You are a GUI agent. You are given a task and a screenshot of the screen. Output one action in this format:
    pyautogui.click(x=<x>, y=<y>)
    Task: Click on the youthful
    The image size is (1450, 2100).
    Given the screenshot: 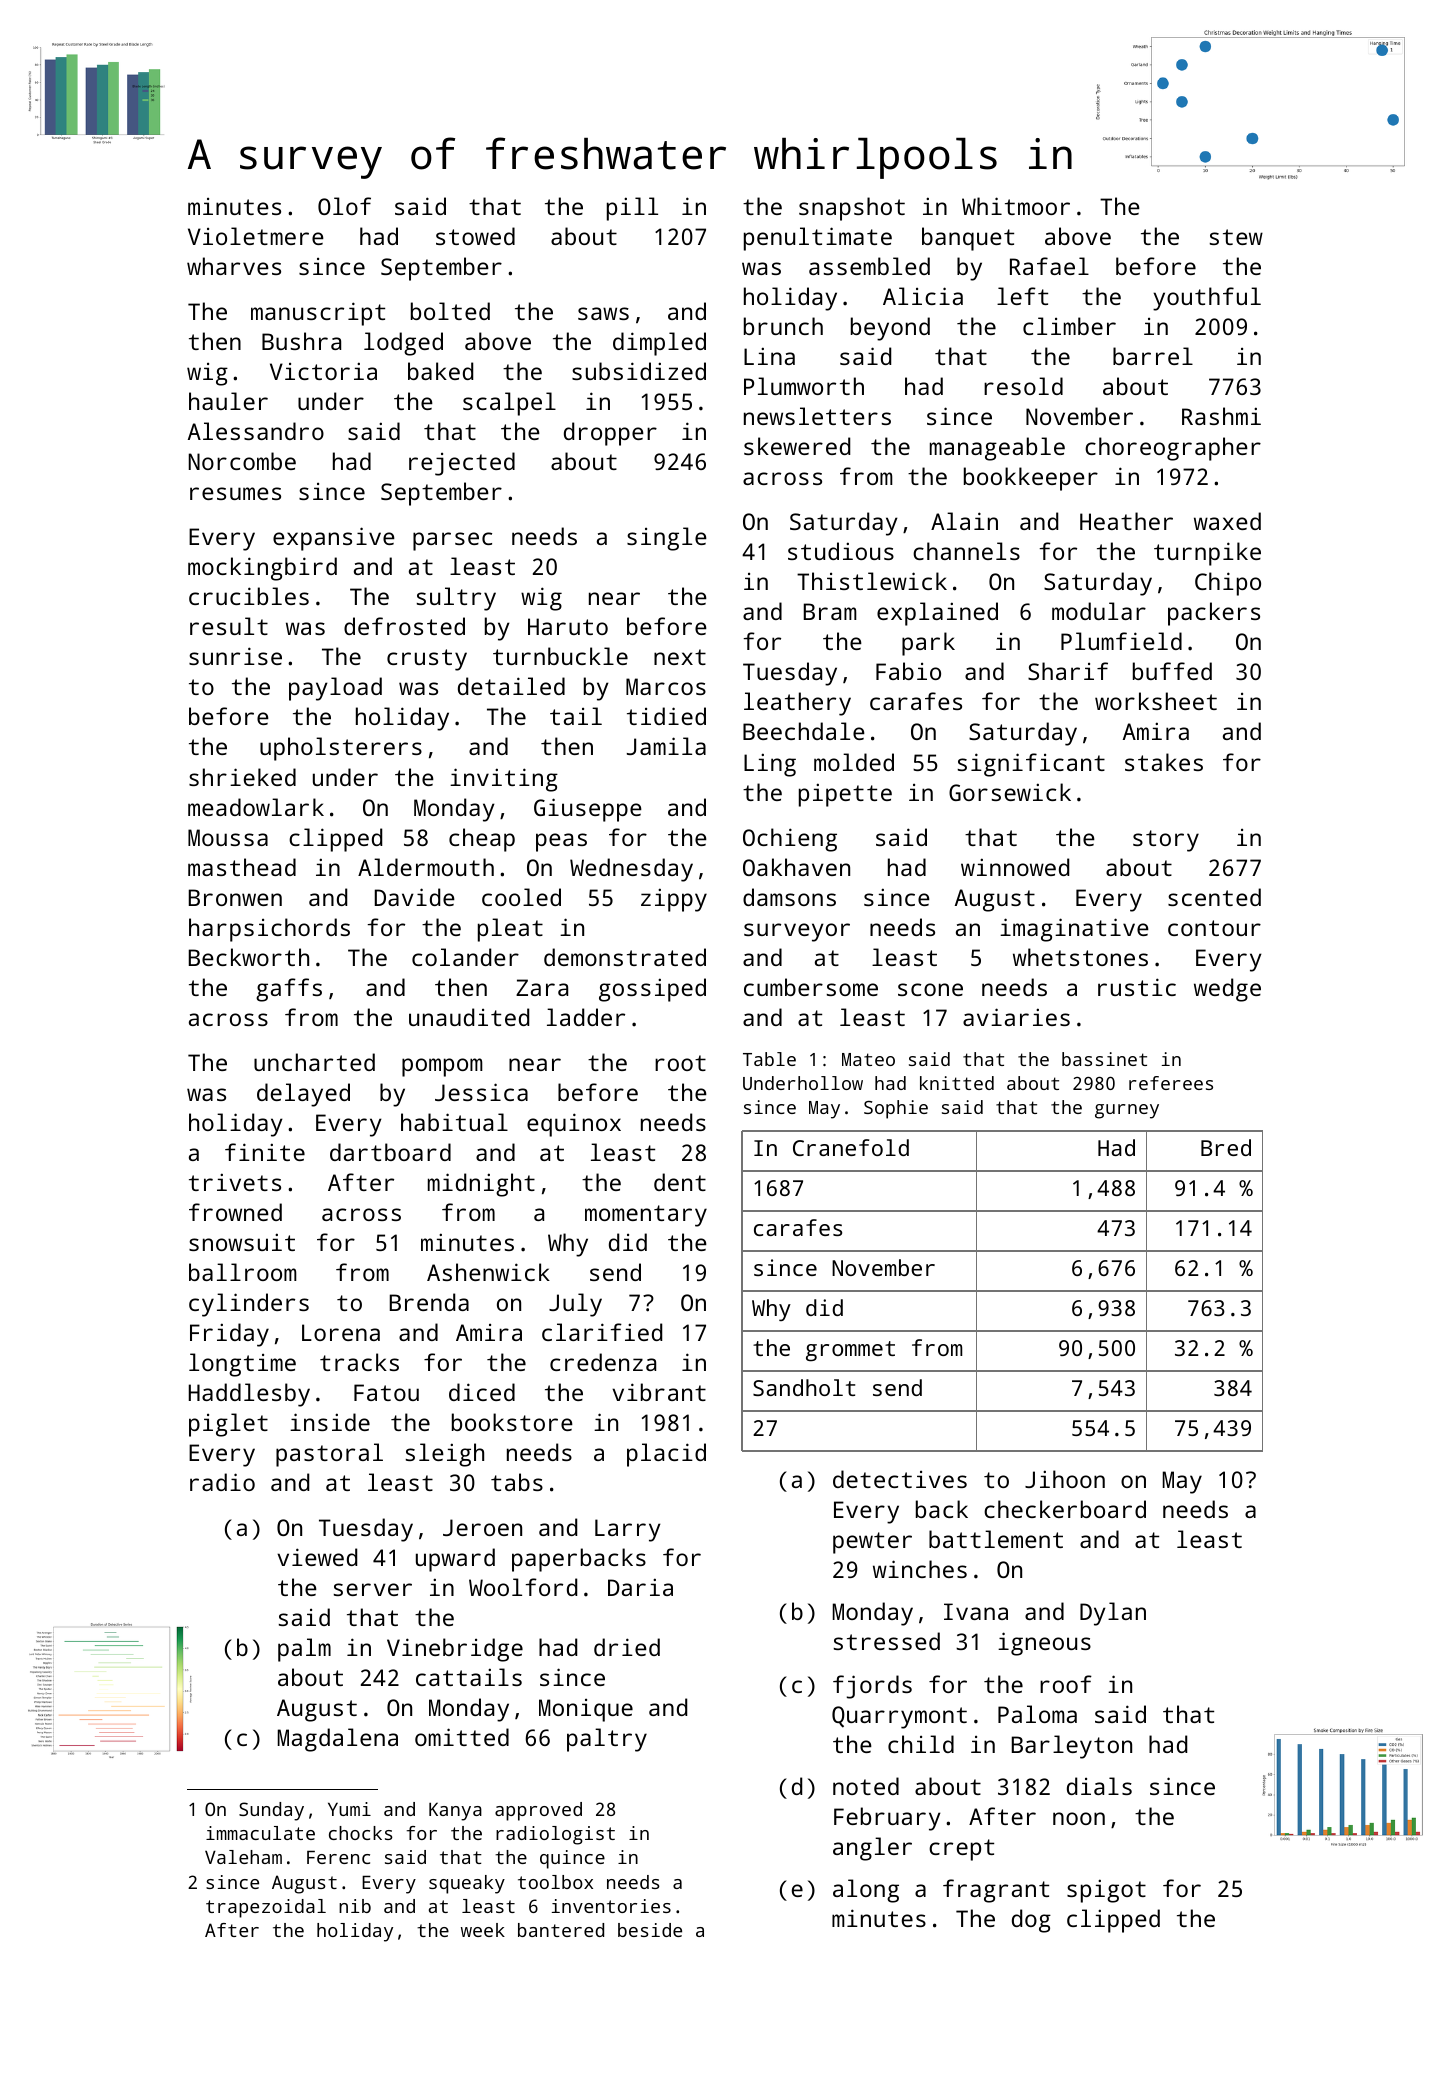 What is the action you would take?
    pyautogui.click(x=1207, y=299)
